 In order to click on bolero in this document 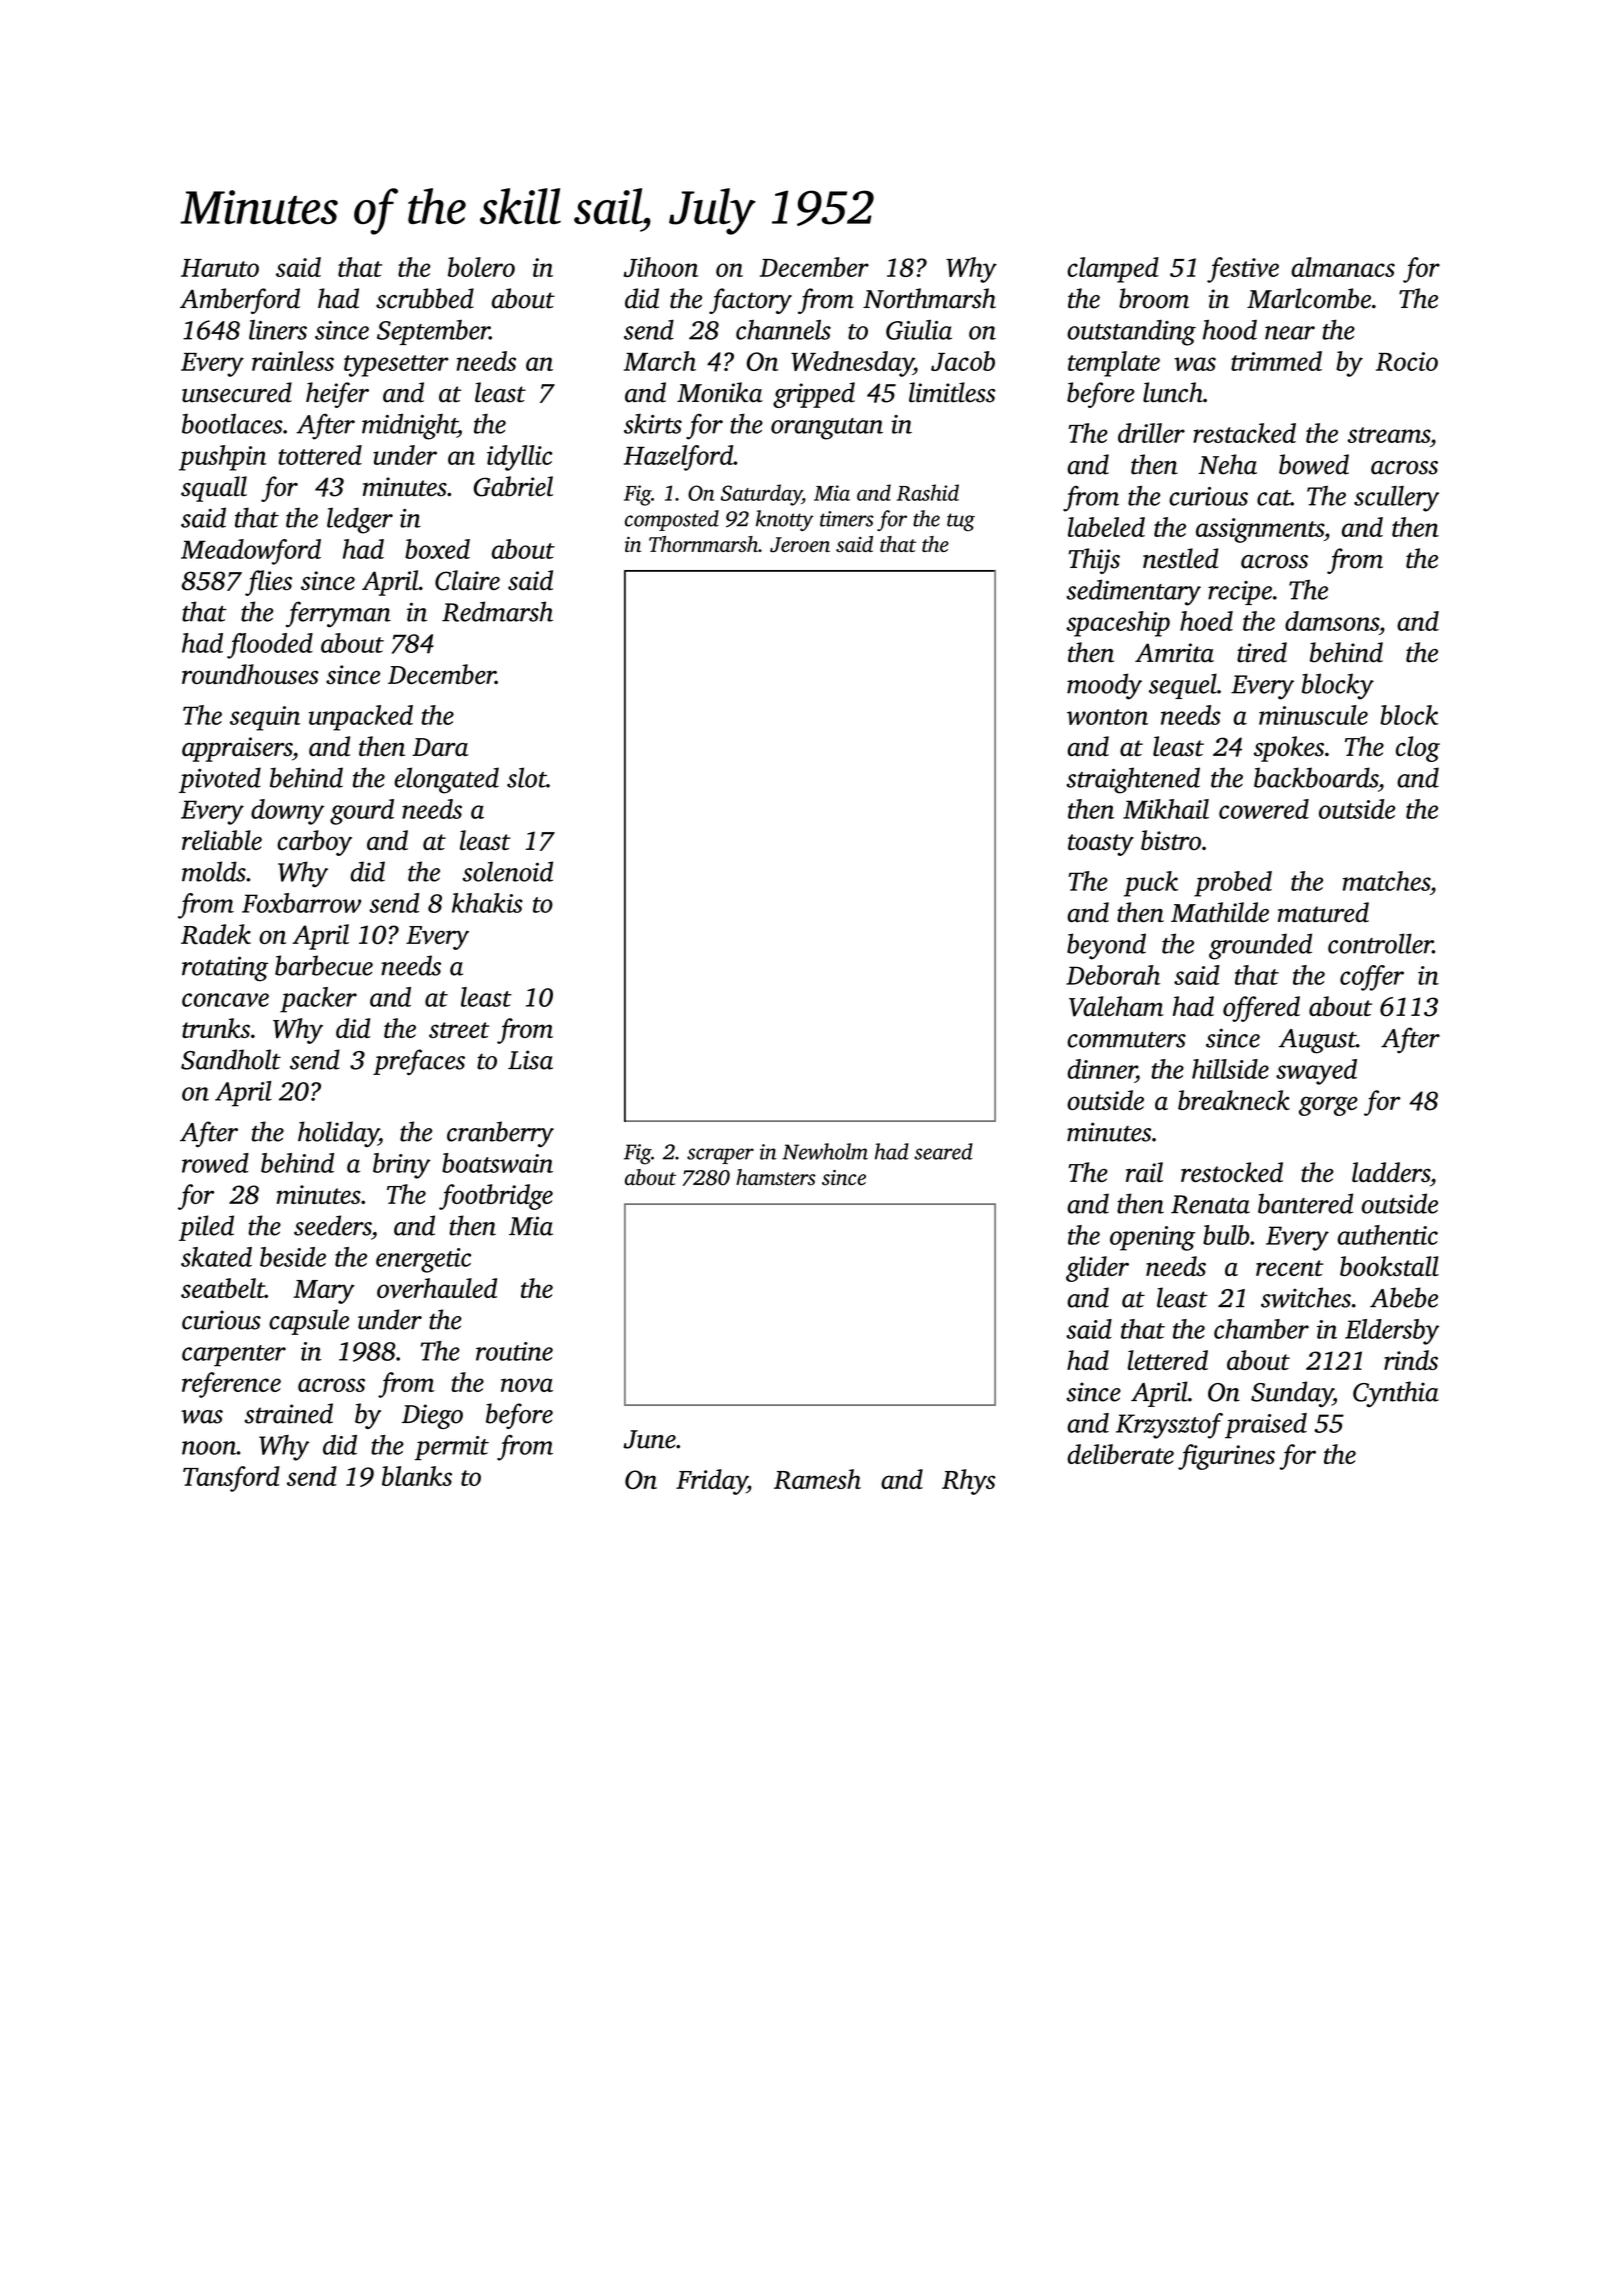, I will do `click(481, 267)`.
